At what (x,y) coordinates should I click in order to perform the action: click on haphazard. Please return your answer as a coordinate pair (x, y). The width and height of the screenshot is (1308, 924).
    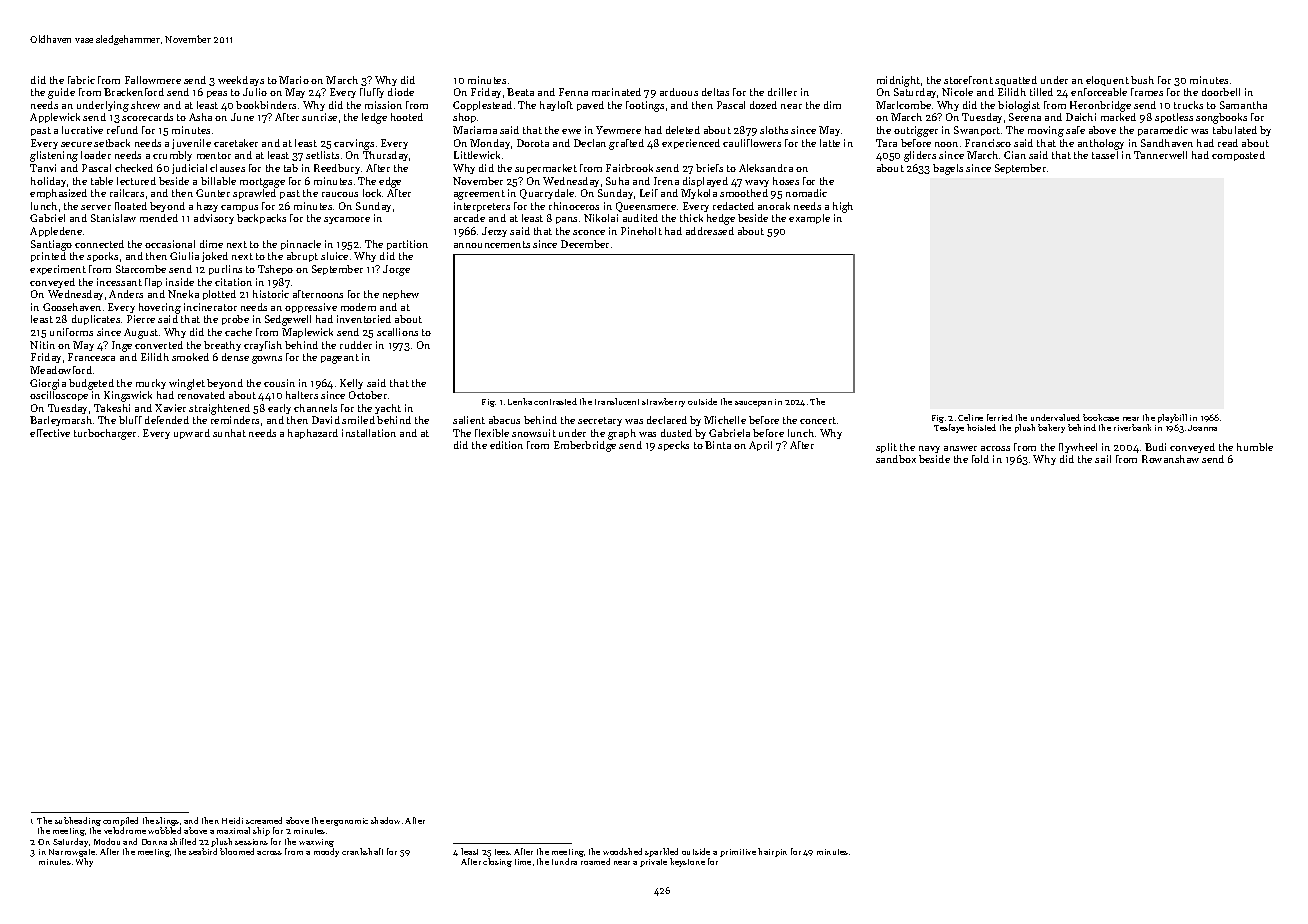
    Looking at the image, I should click on (313, 434).
